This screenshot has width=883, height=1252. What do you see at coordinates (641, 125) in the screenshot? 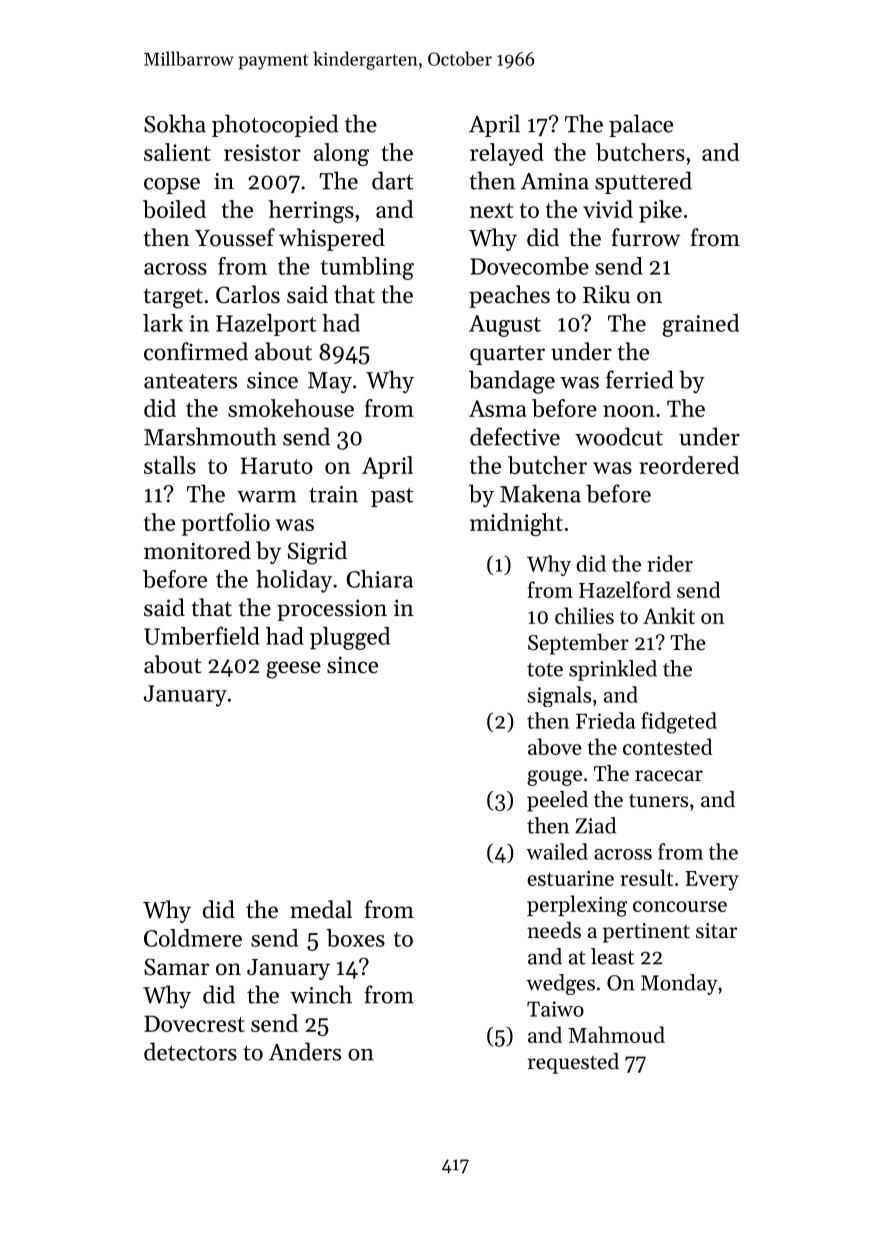
I see `palace` at bounding box center [641, 125].
